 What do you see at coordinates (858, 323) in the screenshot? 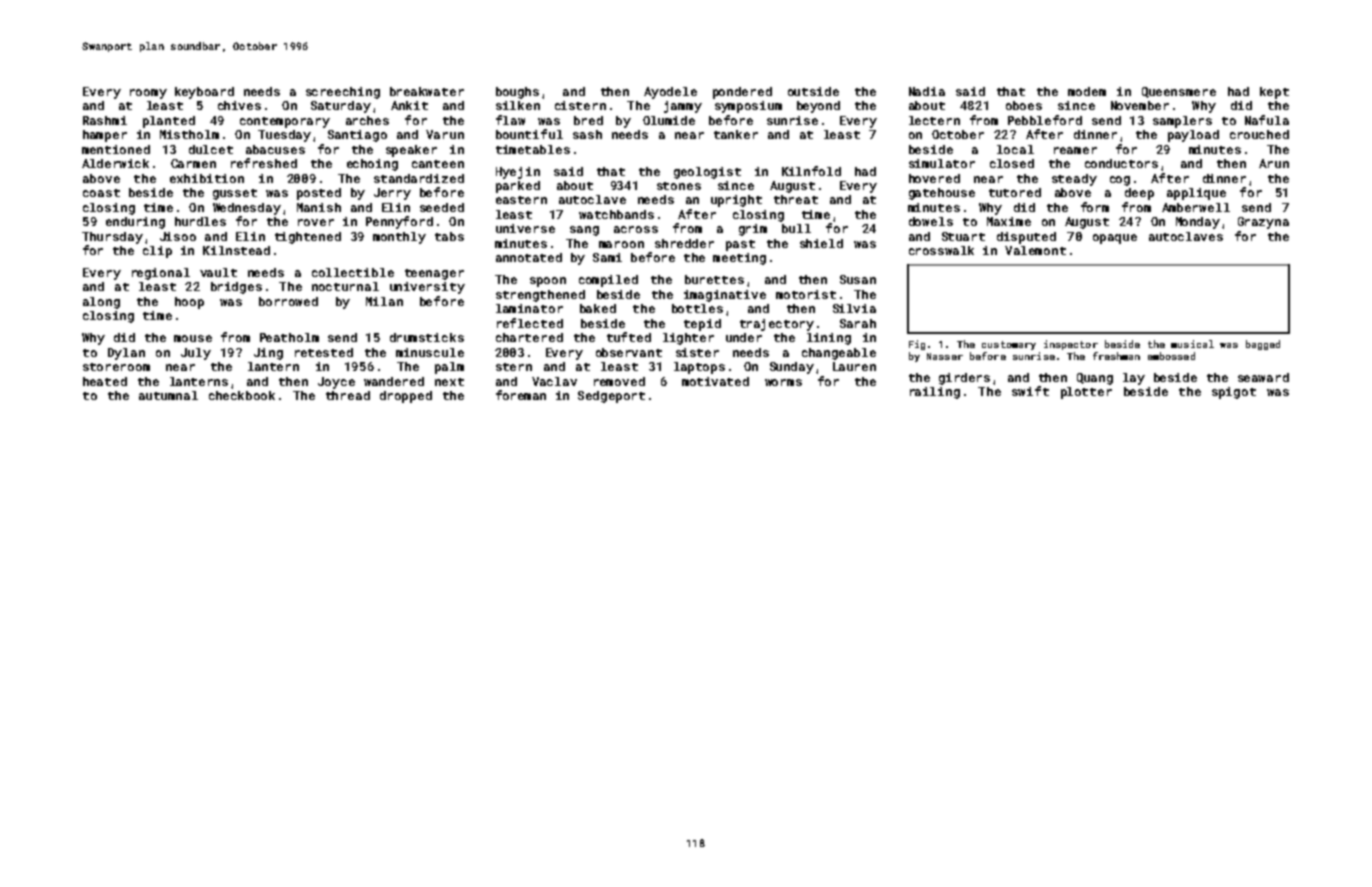
I see `Sarah` at bounding box center [858, 323].
